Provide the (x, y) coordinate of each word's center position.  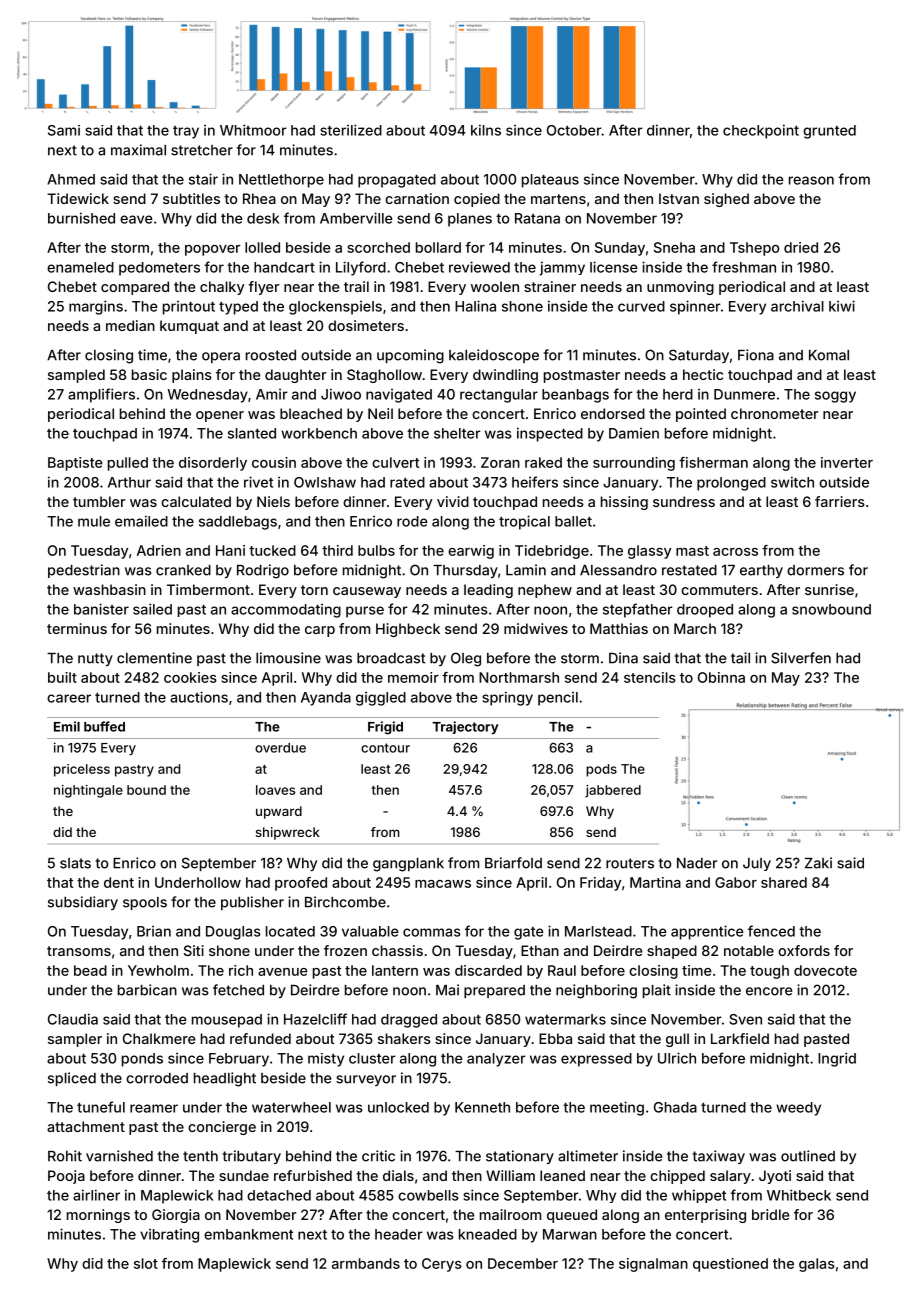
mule (94, 521)
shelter (457, 433)
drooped (705, 611)
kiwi (842, 306)
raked (543, 462)
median (130, 325)
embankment (248, 1234)
